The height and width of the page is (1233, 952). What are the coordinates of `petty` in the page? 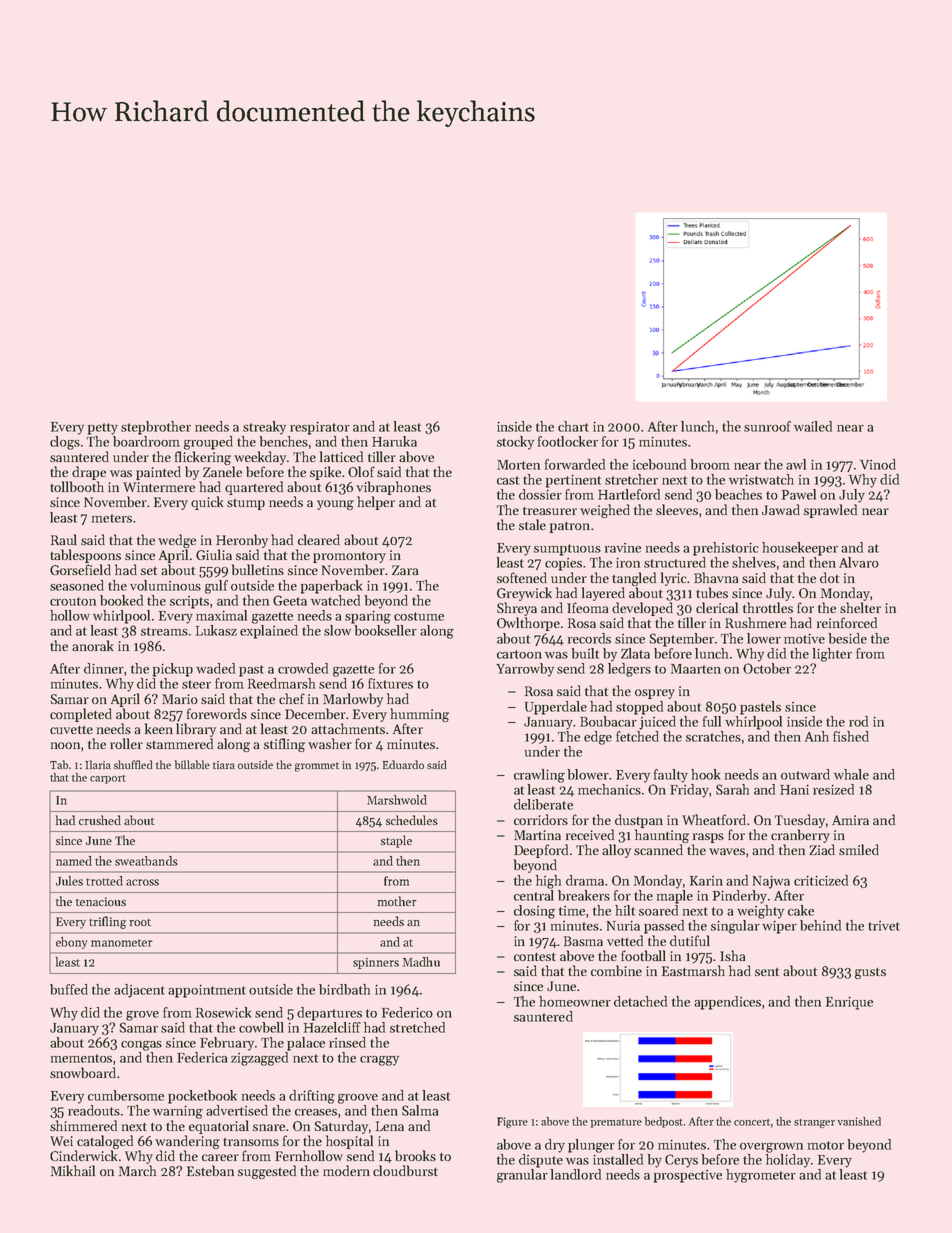 It's located at (103, 429).
